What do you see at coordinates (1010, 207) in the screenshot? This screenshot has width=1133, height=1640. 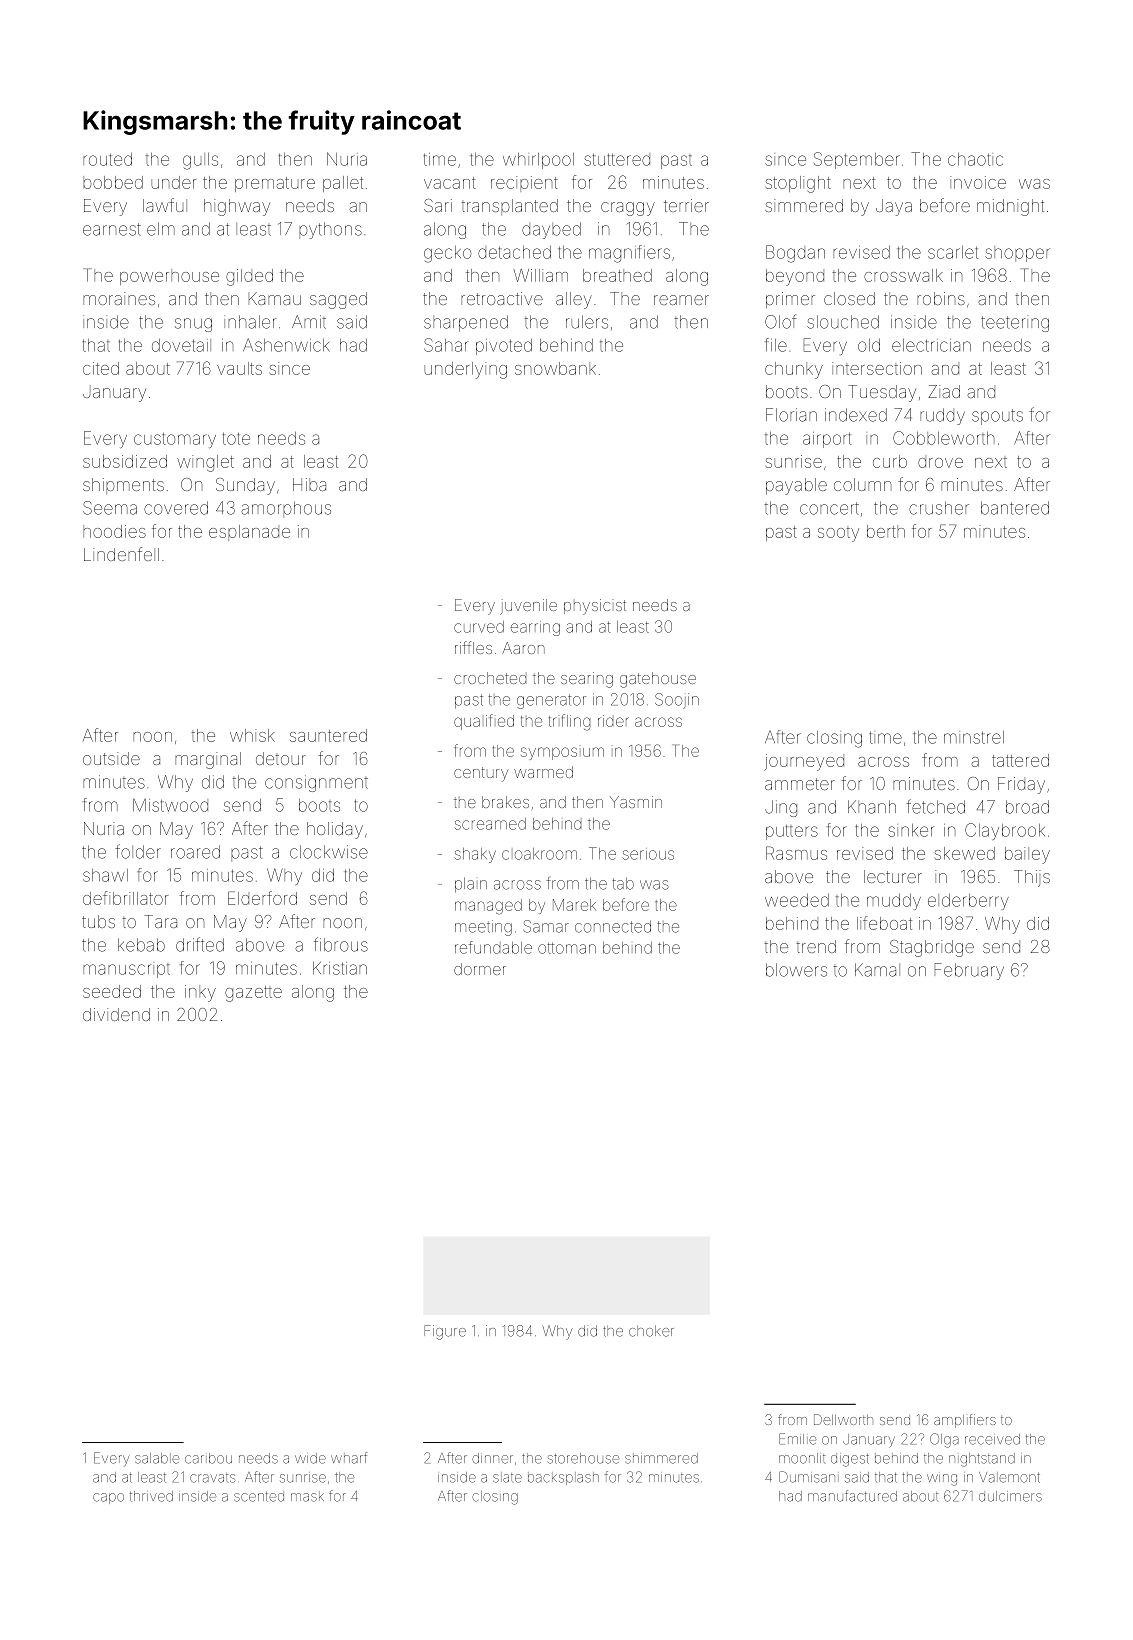 I see `midnight` at bounding box center [1010, 207].
